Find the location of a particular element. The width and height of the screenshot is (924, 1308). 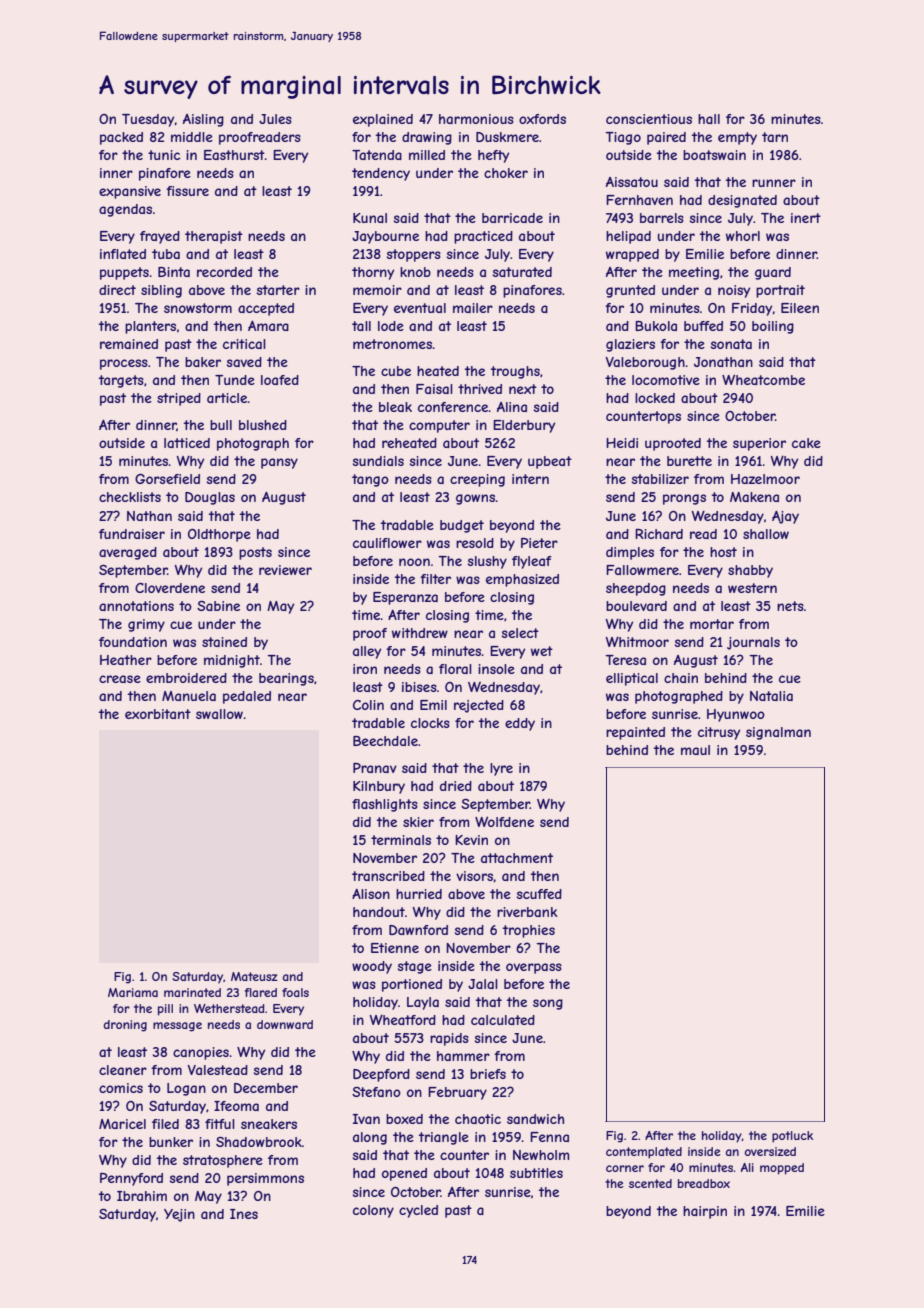

trophies is located at coordinates (529, 931).
